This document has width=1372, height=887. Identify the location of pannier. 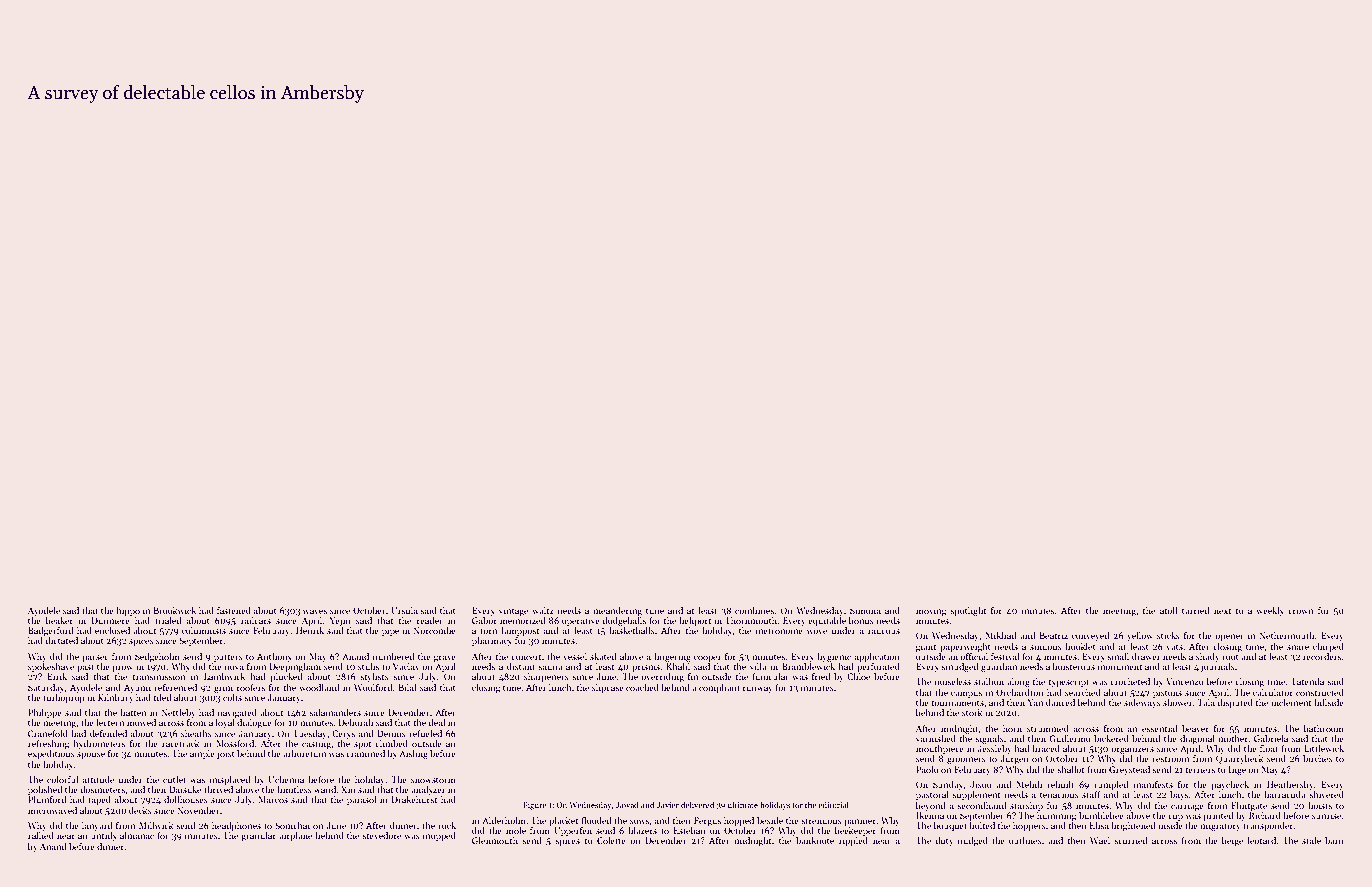
(860, 821).
